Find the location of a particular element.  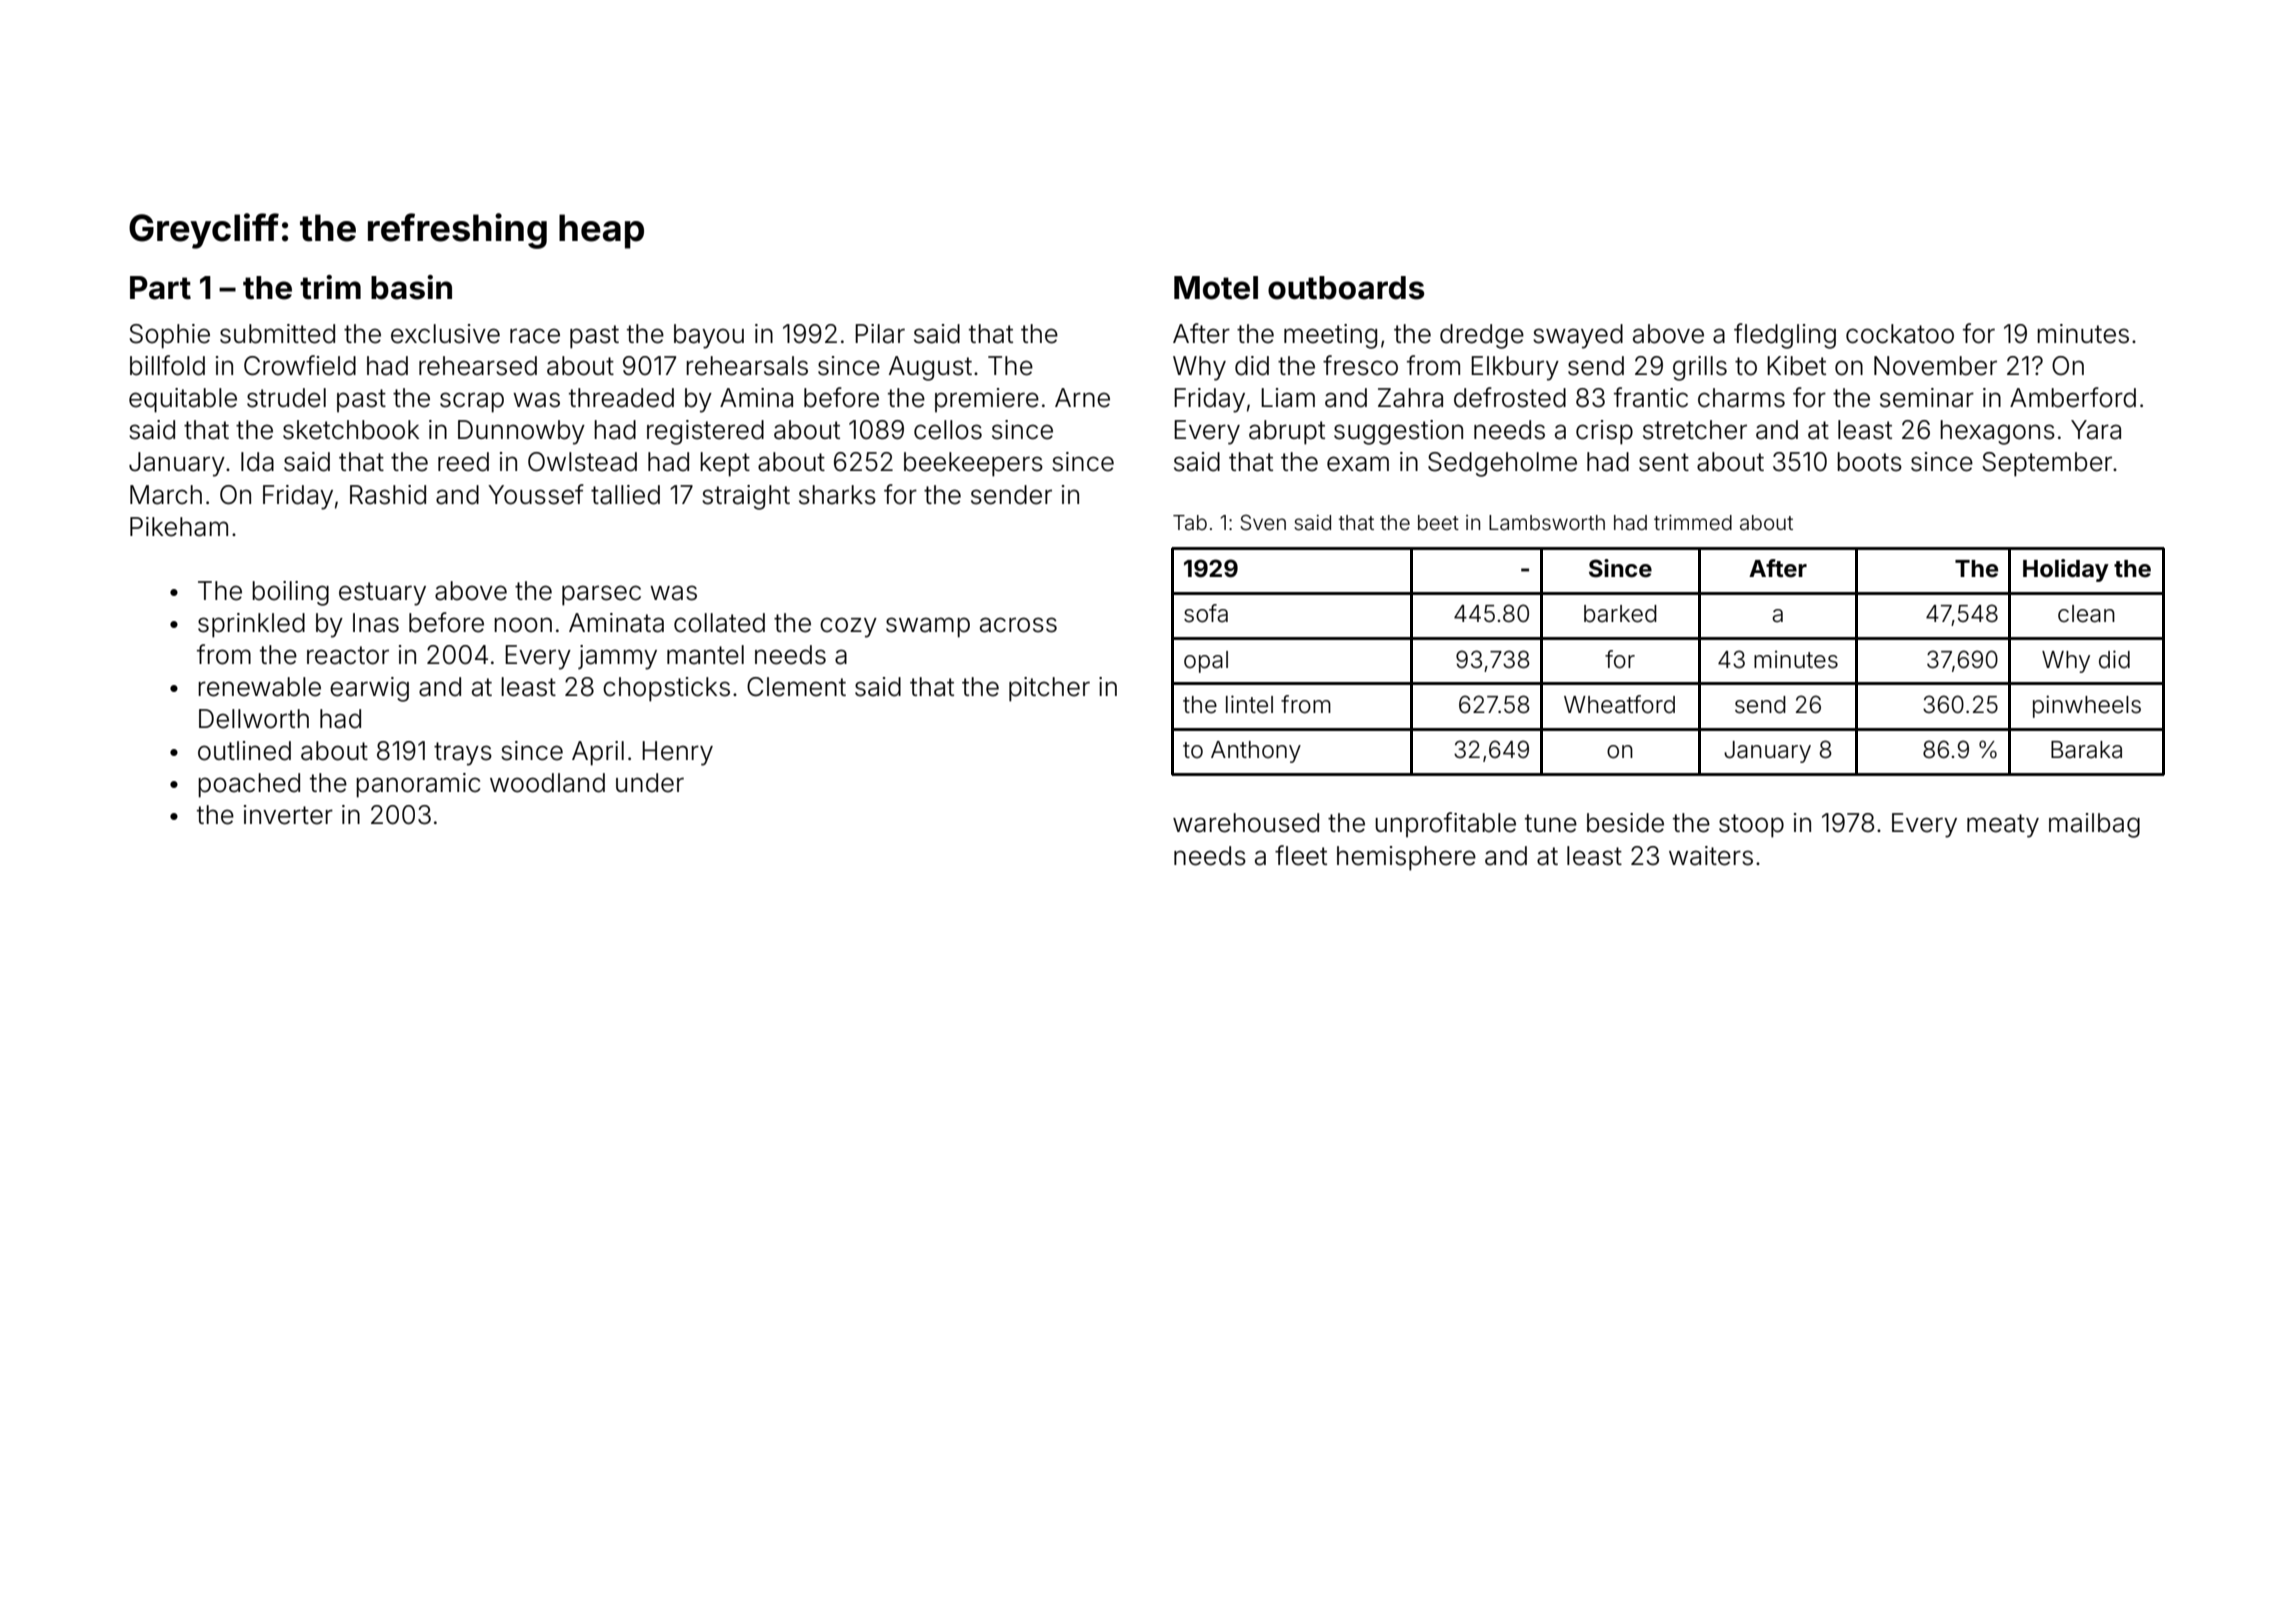

fledgling is located at coordinates (1785, 336).
